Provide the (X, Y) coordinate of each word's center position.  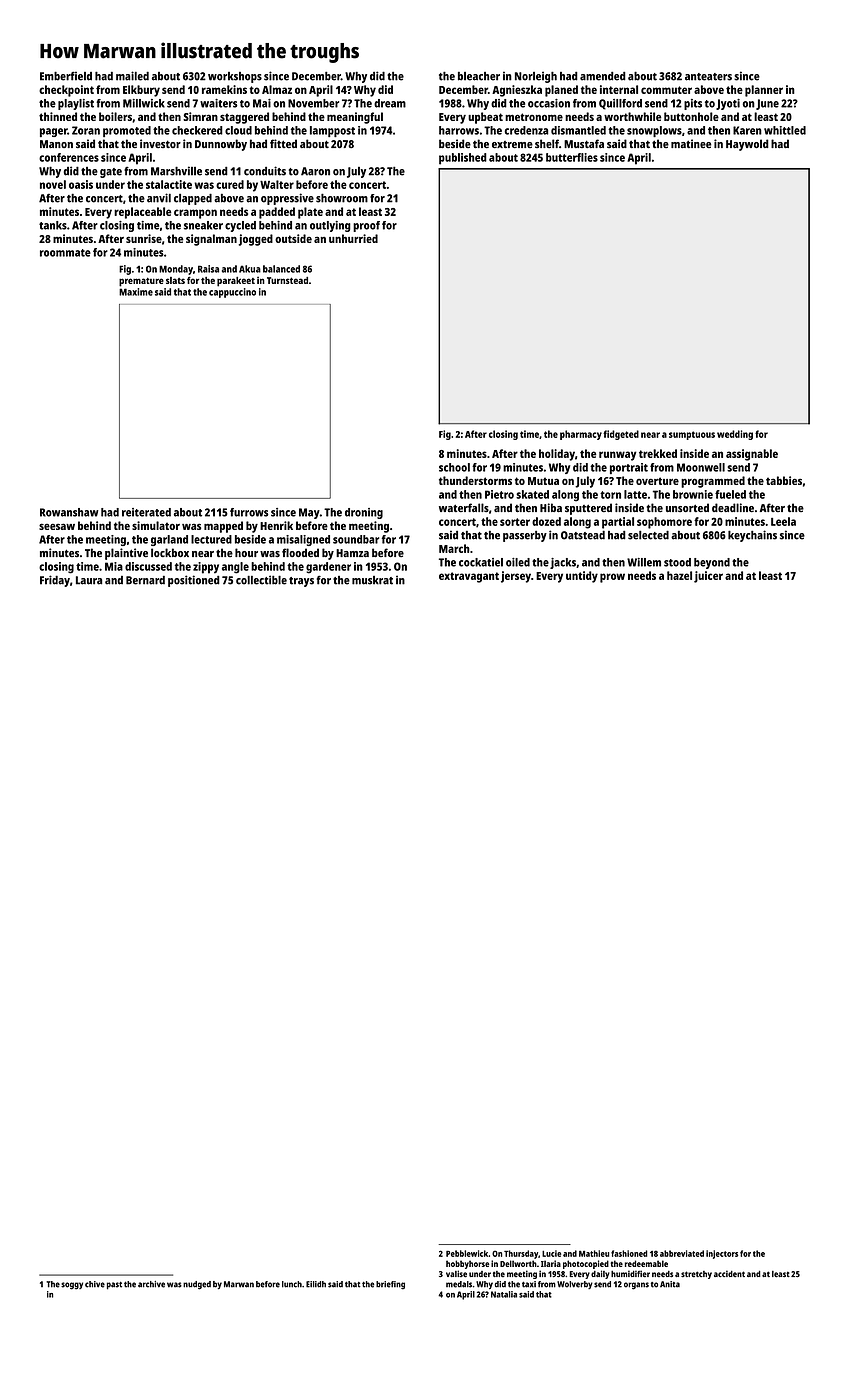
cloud (238, 130)
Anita (670, 1284)
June (767, 104)
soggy (72, 1286)
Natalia (504, 1294)
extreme (512, 145)
